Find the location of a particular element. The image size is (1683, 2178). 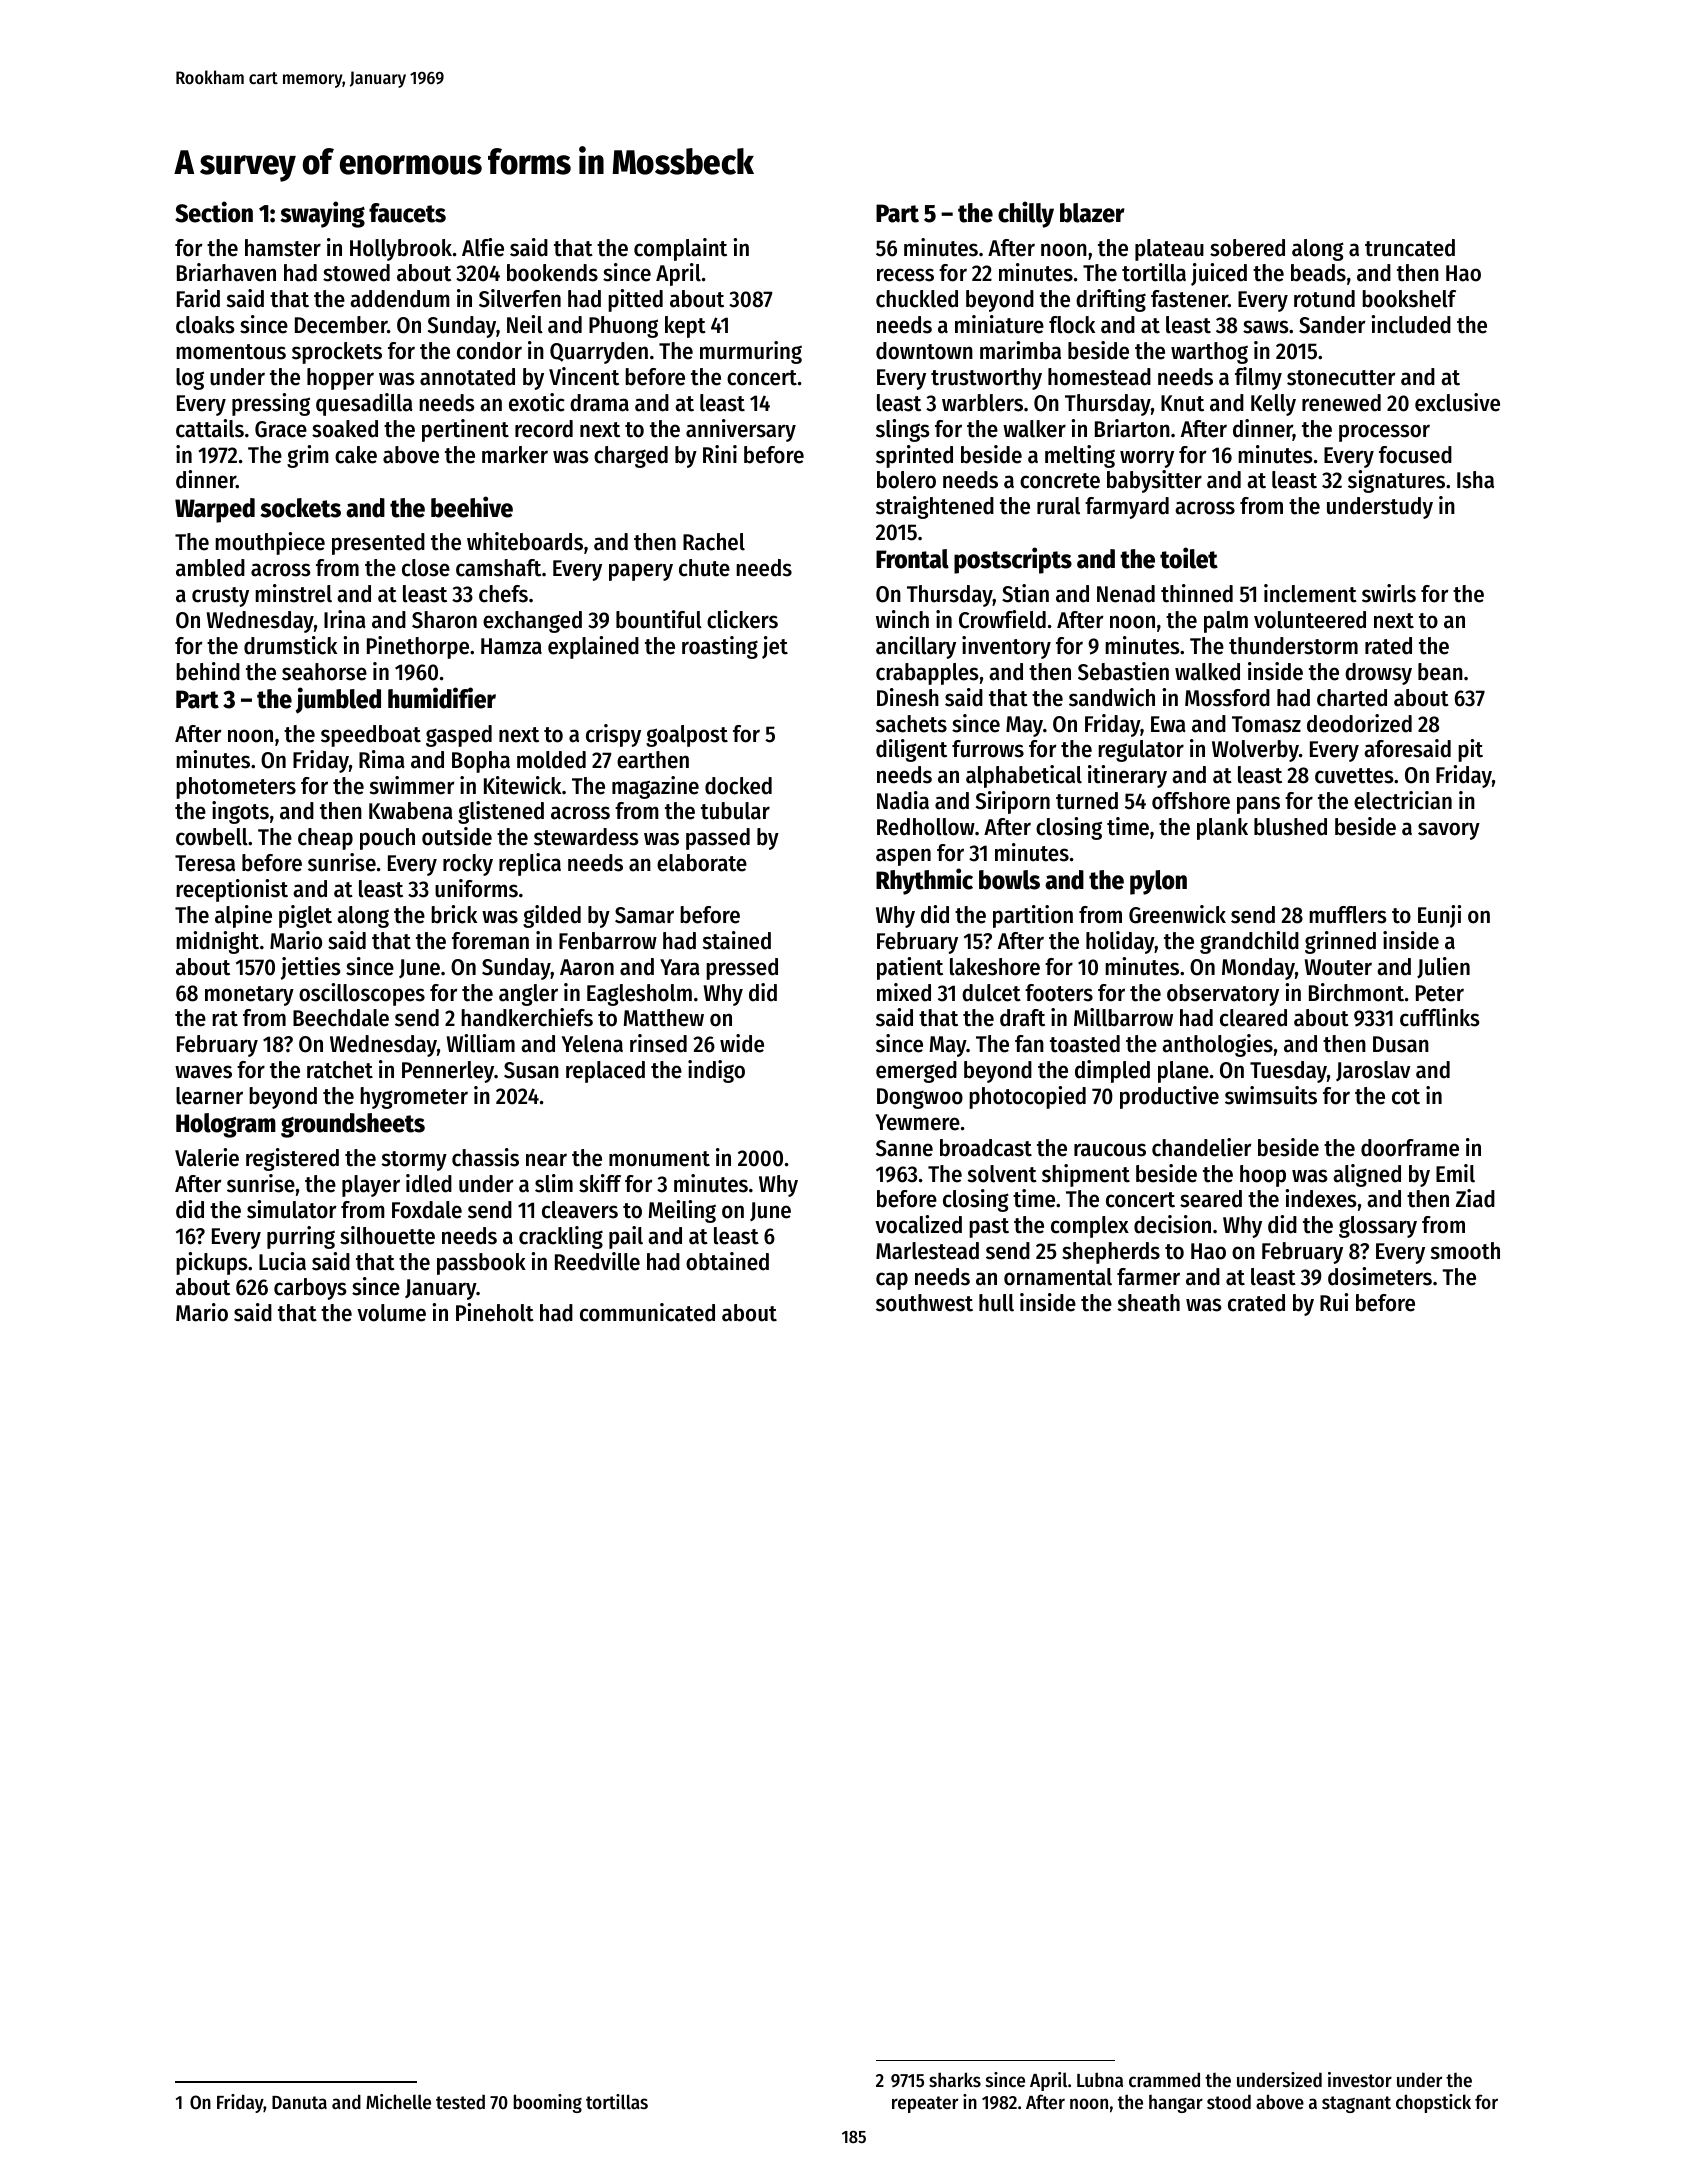

swimsuits is located at coordinates (1271, 1095).
